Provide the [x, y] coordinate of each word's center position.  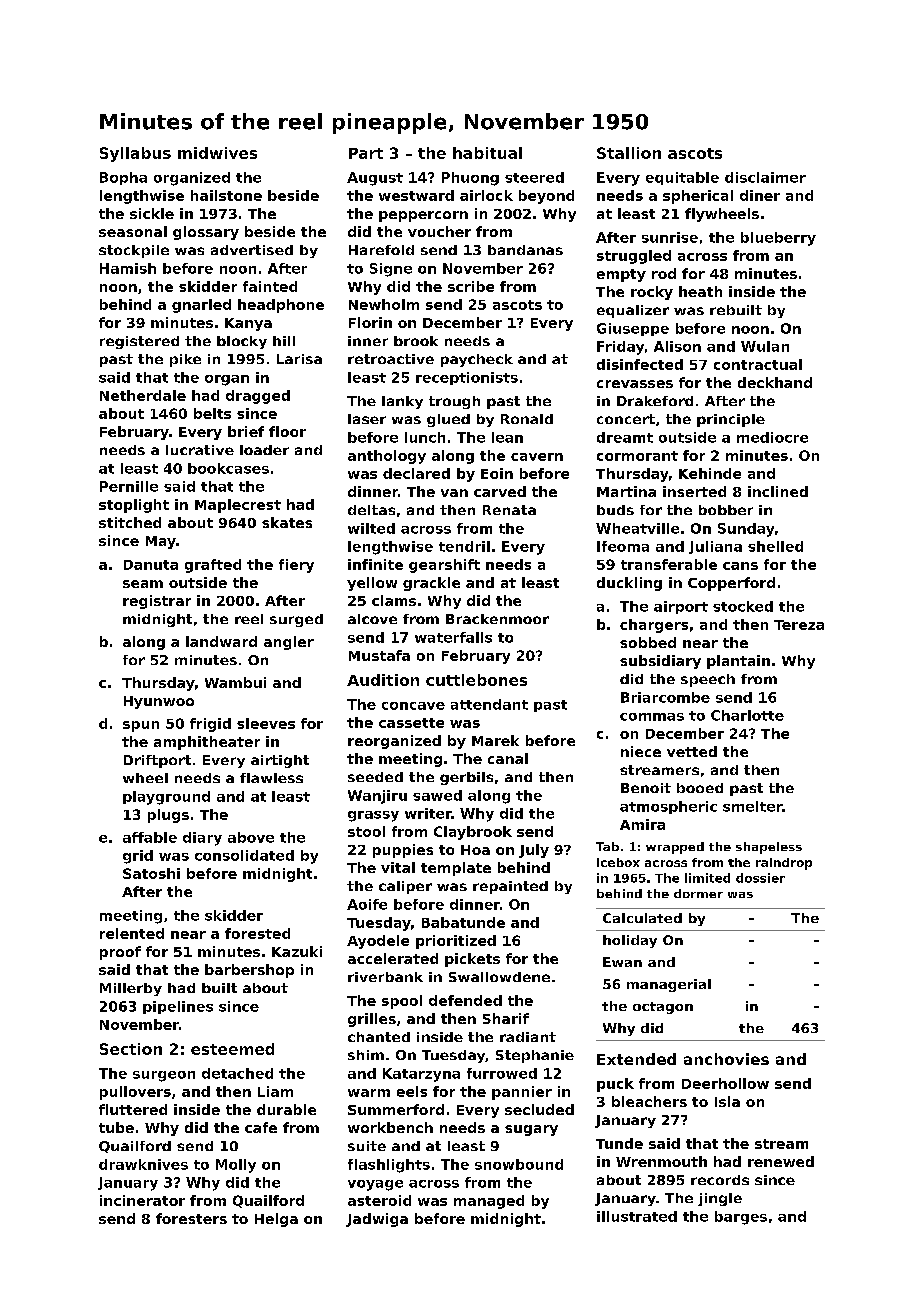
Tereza [799, 625]
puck [615, 1085]
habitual [487, 153]
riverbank [385, 977]
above [251, 837]
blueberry [778, 239]
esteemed [232, 1049]
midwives [217, 153]
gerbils [466, 778]
